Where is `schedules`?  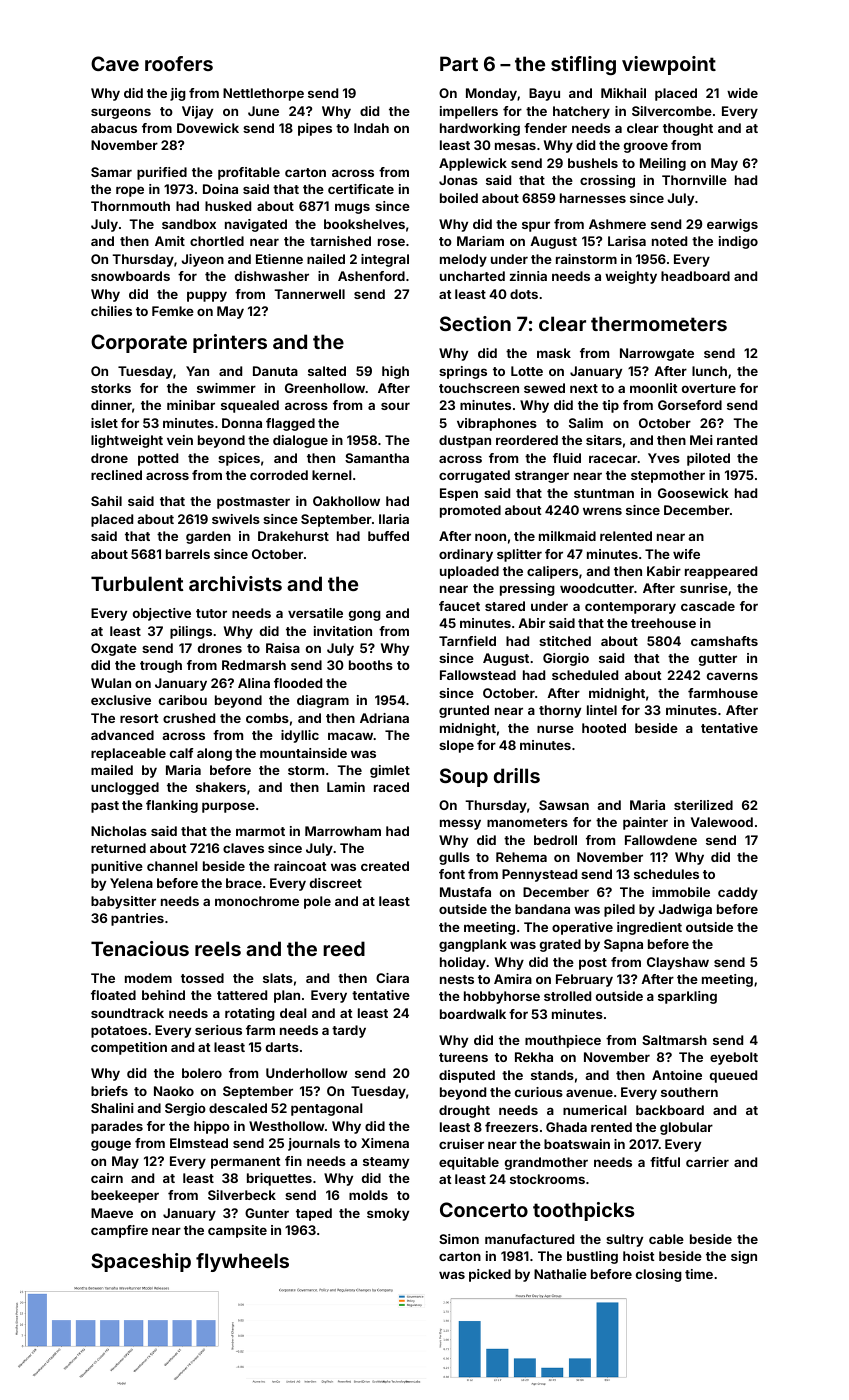 schedules is located at coordinates (666, 874).
